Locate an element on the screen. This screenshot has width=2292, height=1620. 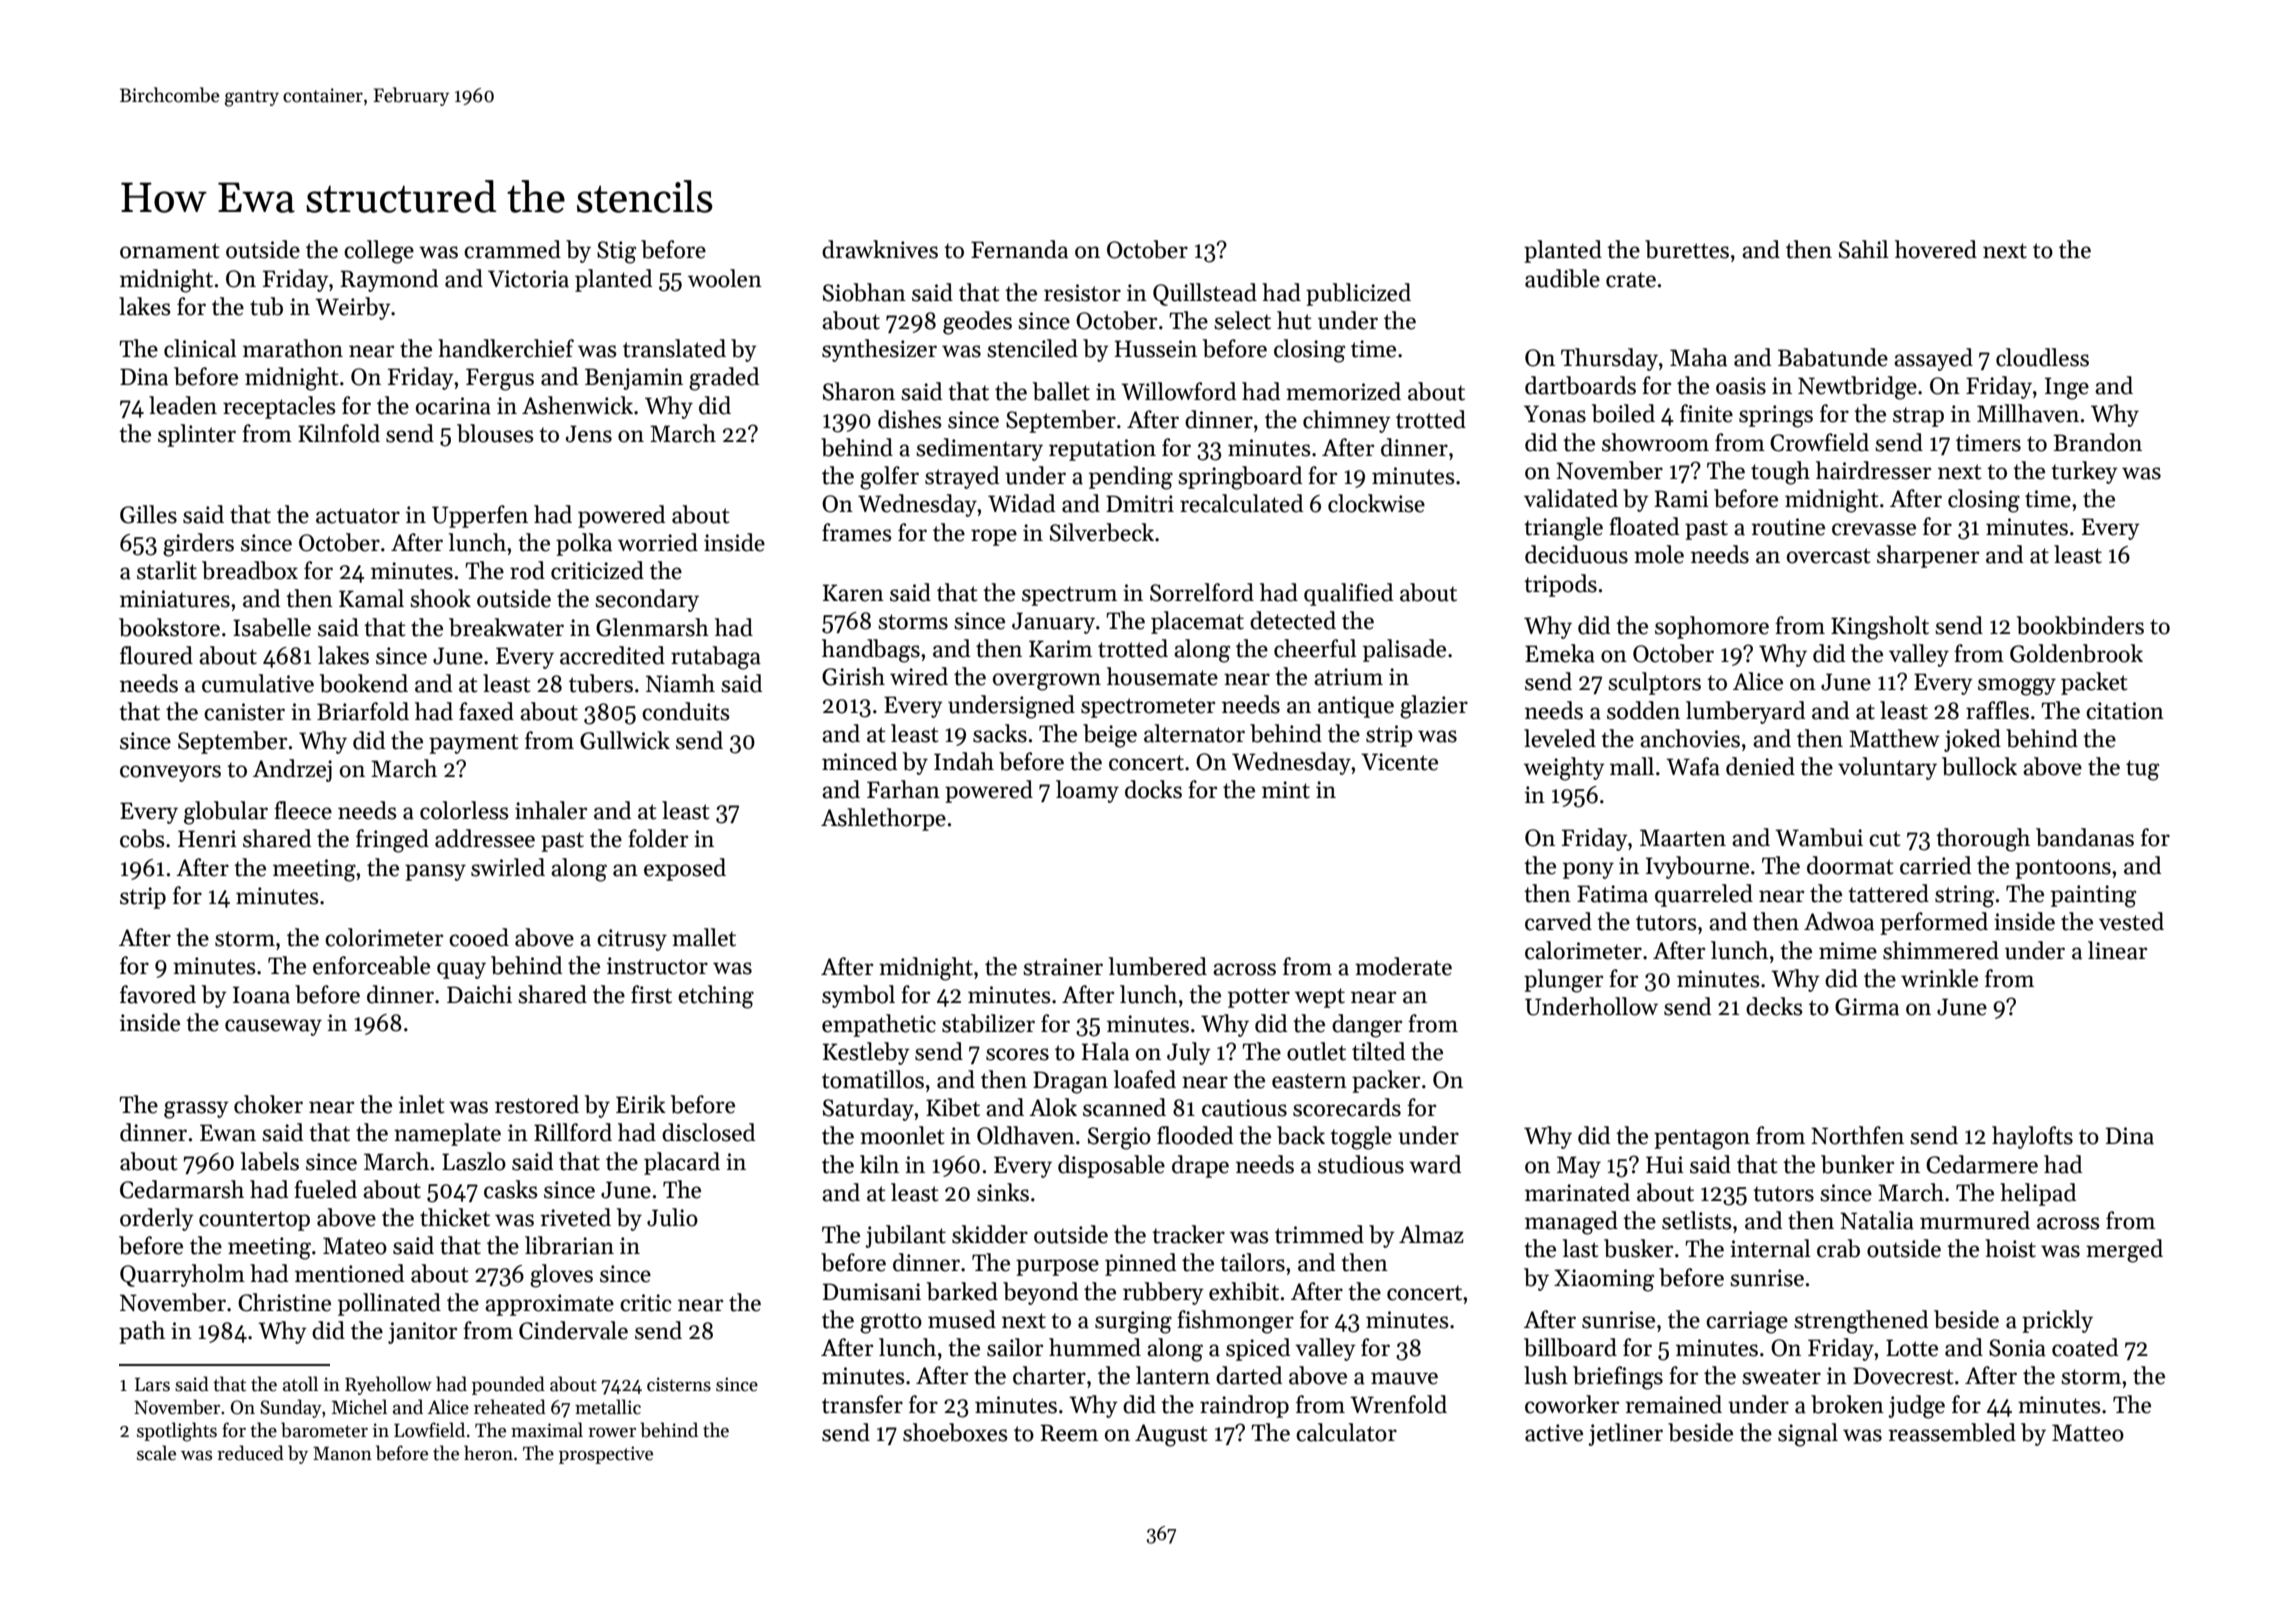
Adwoa is located at coordinates (1839, 921).
